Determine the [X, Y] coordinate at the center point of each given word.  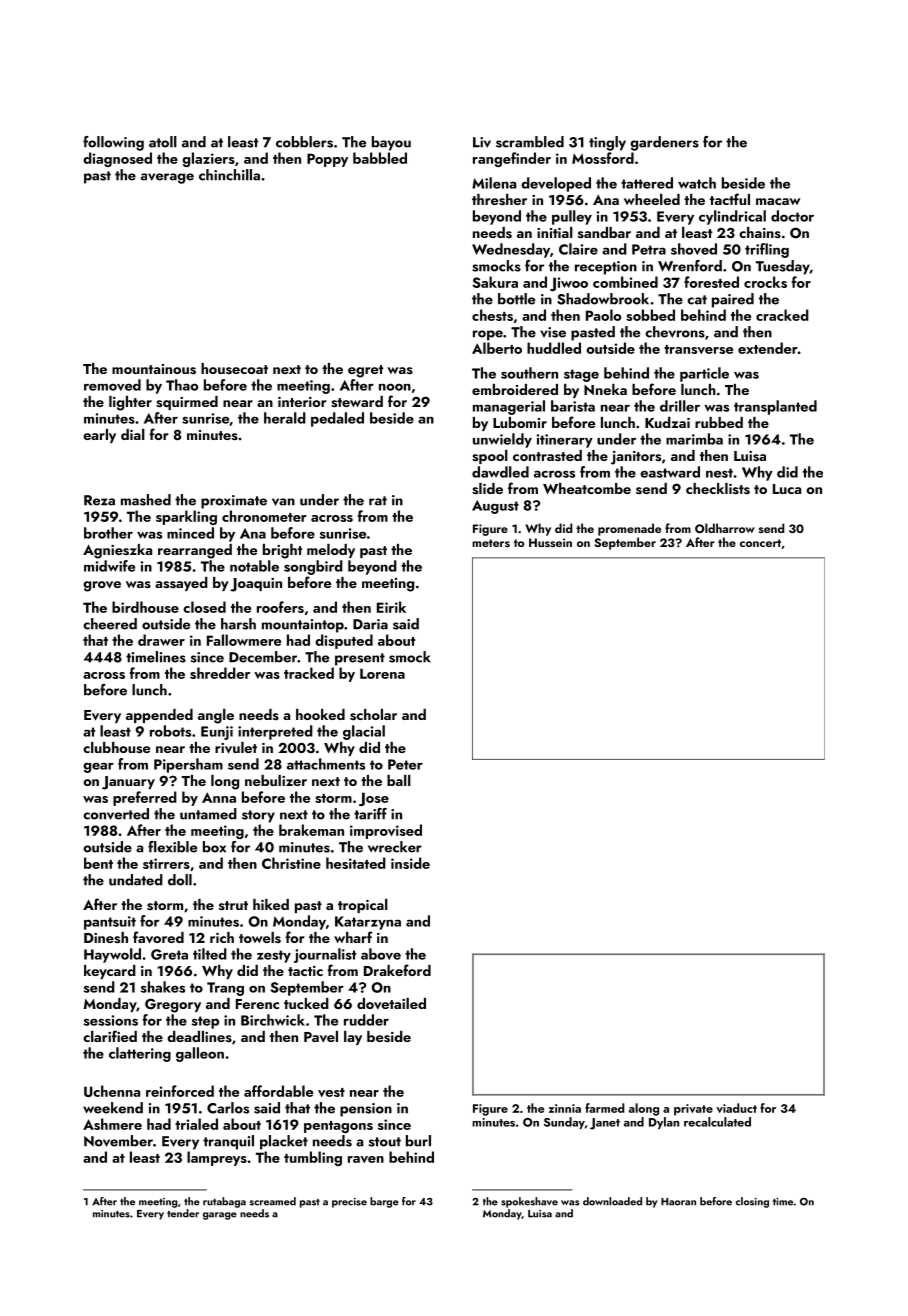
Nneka [605, 389]
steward [357, 402]
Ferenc [257, 1004]
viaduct [736, 1108]
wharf [353, 937]
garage [220, 1216]
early [99, 436]
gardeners [664, 143]
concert [760, 543]
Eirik [391, 607]
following [113, 143]
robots [170, 731]
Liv [482, 142]
